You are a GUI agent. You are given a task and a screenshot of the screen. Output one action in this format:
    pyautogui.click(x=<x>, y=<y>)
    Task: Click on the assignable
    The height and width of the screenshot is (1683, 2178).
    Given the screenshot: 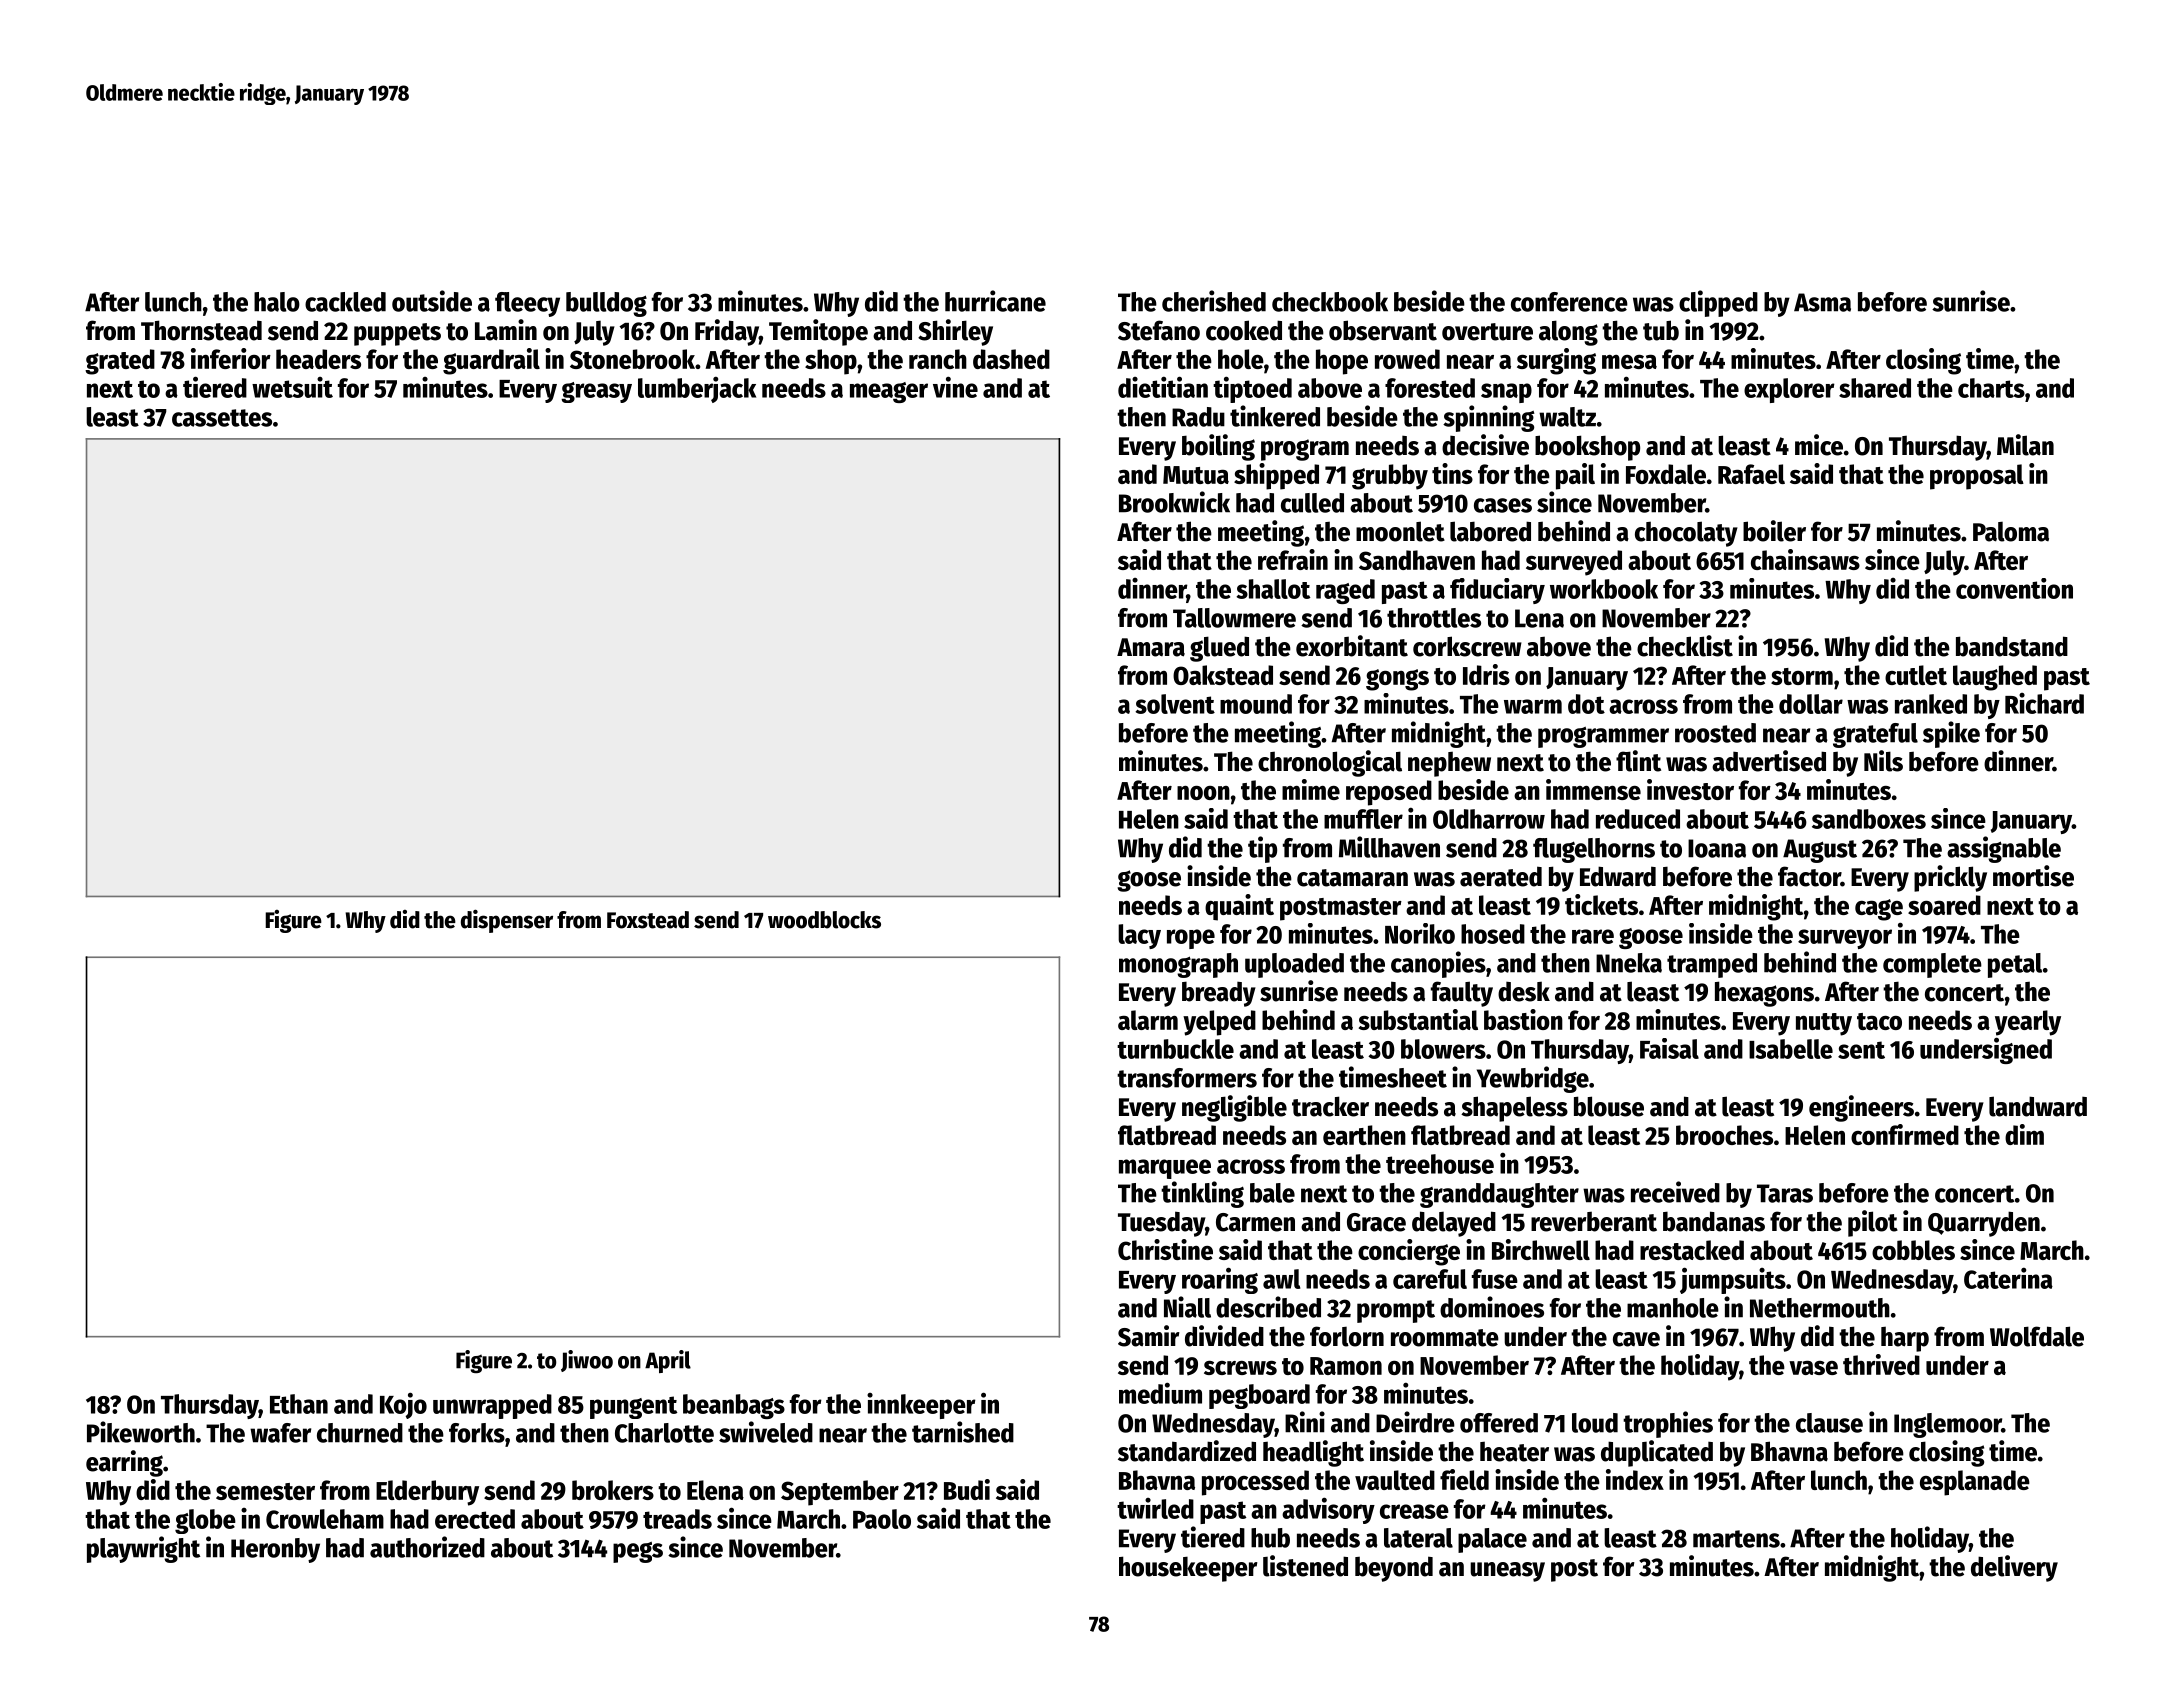 What is the action you would take?
    pyautogui.click(x=2004, y=849)
